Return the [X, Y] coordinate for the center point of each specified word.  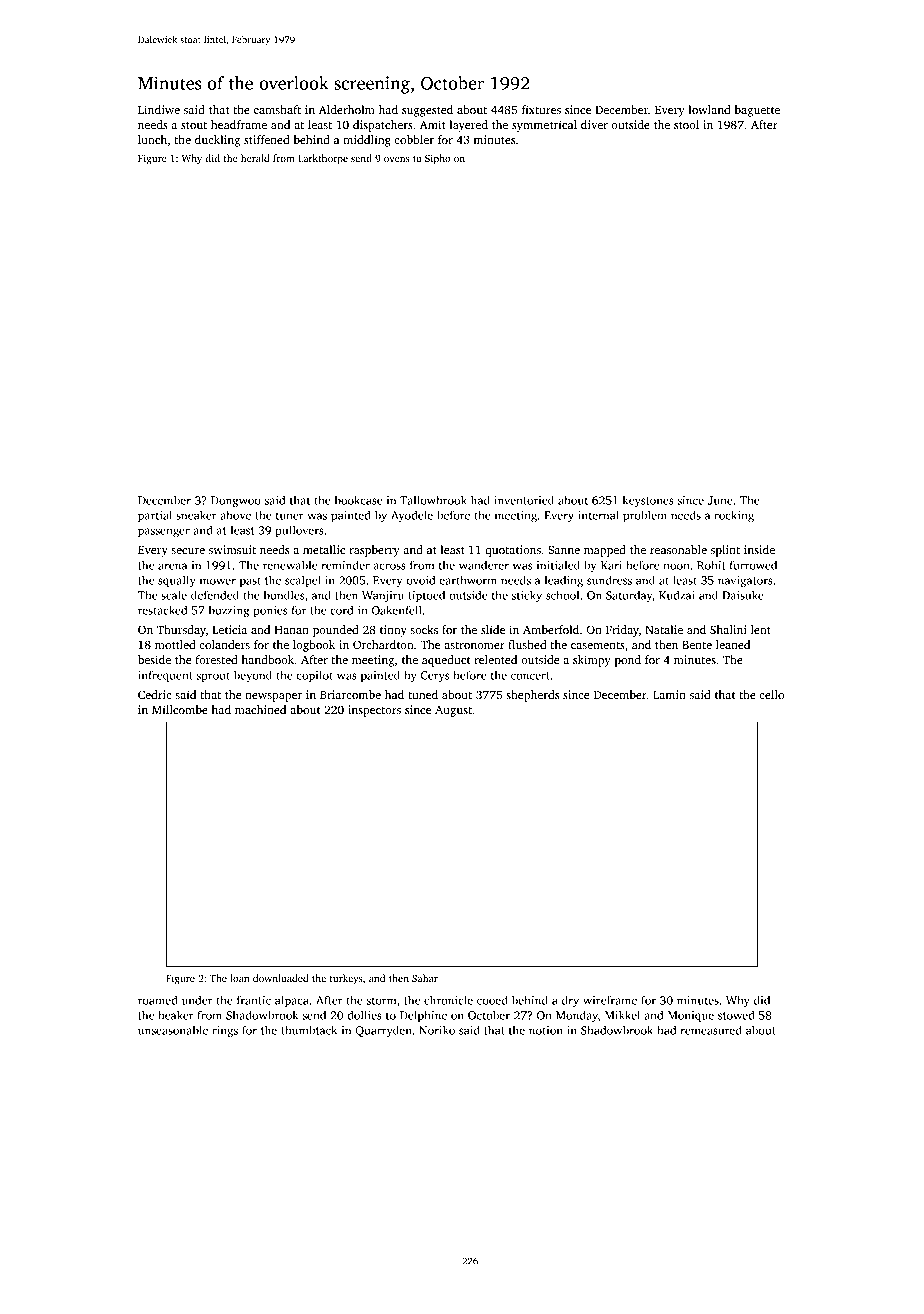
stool [686, 124]
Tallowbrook [433, 500]
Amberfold [551, 629]
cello [772, 694]
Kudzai [677, 595]
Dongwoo [236, 501]
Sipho [438, 159]
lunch [152, 139]
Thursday [181, 631]
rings [225, 1031]
